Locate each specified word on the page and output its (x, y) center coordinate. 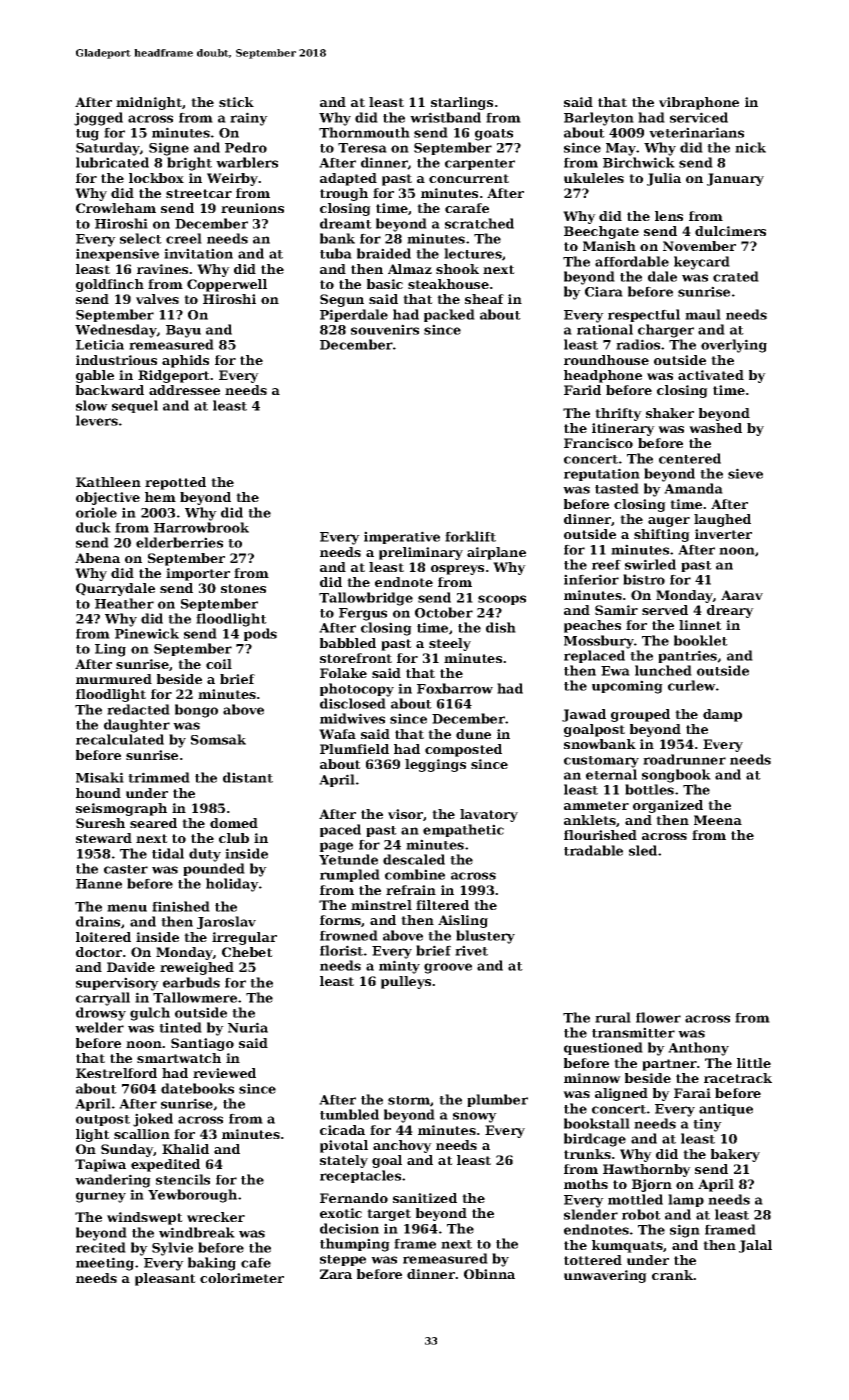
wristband (445, 117)
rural (613, 1017)
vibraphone (699, 103)
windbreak (197, 1232)
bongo (196, 711)
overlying (734, 346)
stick (236, 102)
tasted (617, 488)
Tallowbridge (366, 599)
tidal (168, 853)
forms (340, 920)
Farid (582, 390)
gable (95, 376)
